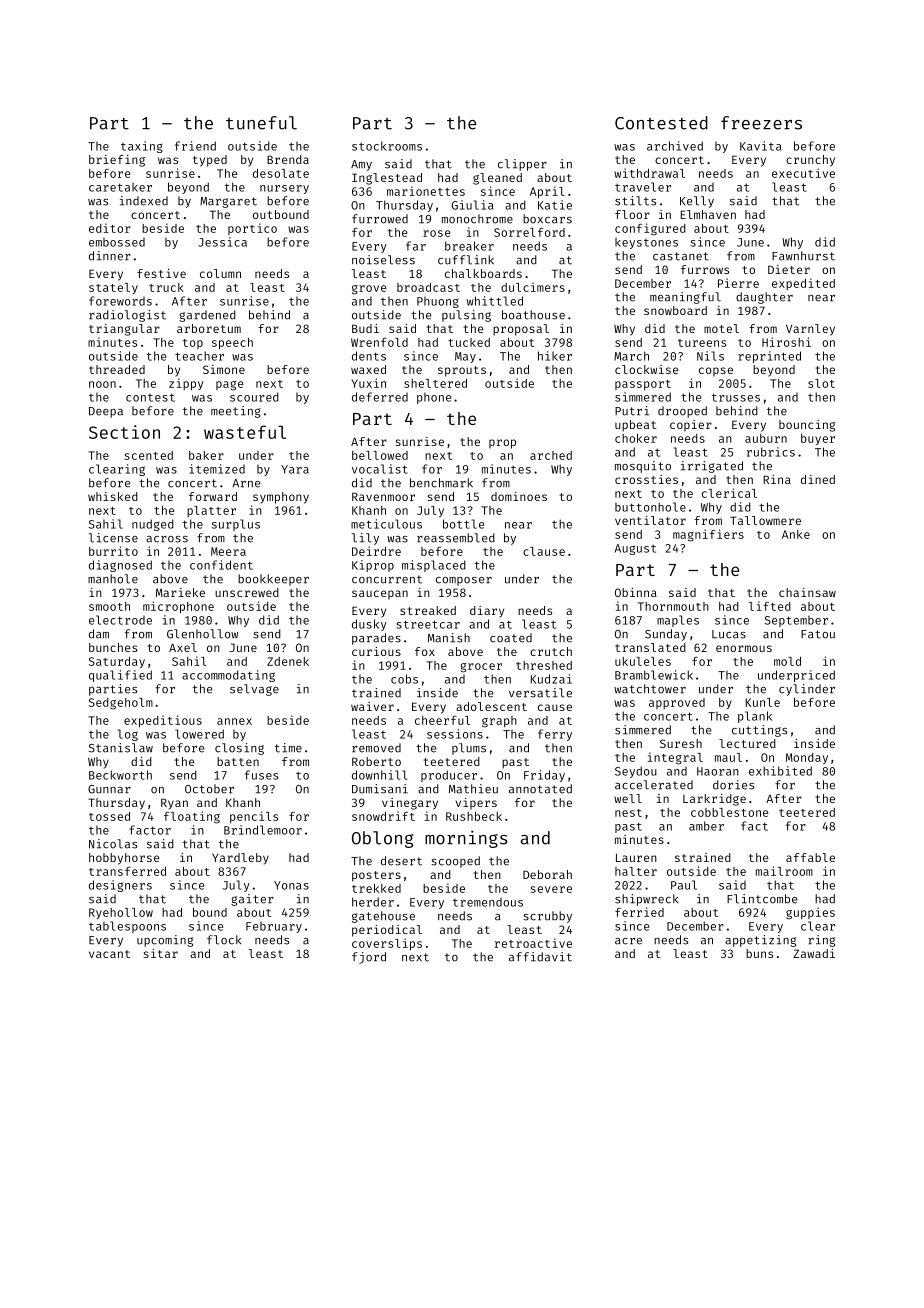 Image resolution: width=924 pixels, height=1308 pixels. Describe the element at coordinates (144, 201) in the document. I see `indexed` at that location.
